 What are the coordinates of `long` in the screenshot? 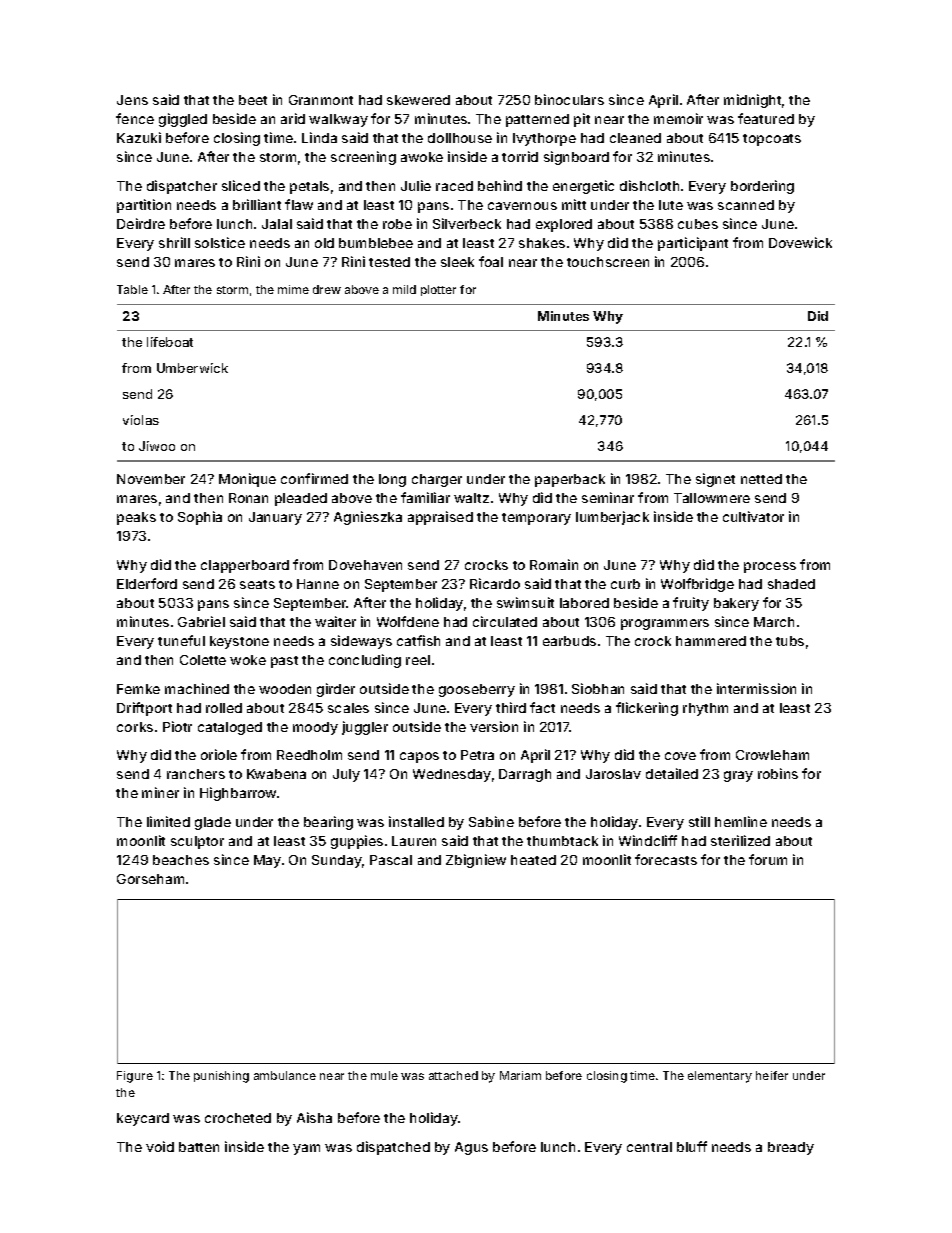 It's located at (392, 480).
